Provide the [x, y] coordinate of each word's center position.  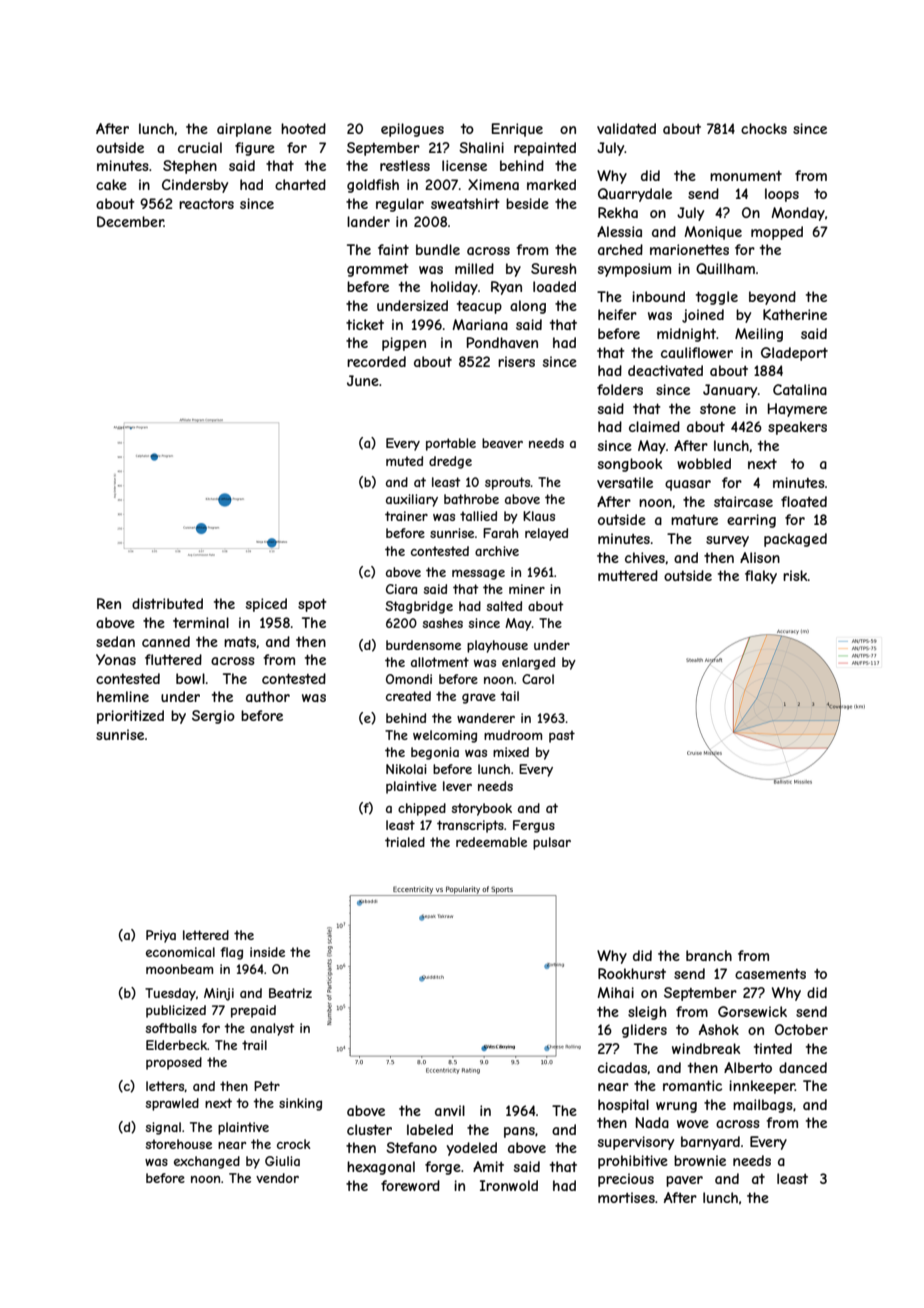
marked [551, 184]
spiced [266, 605]
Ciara [401, 589]
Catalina [800, 389]
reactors [206, 204]
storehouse [179, 1144]
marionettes [689, 249]
